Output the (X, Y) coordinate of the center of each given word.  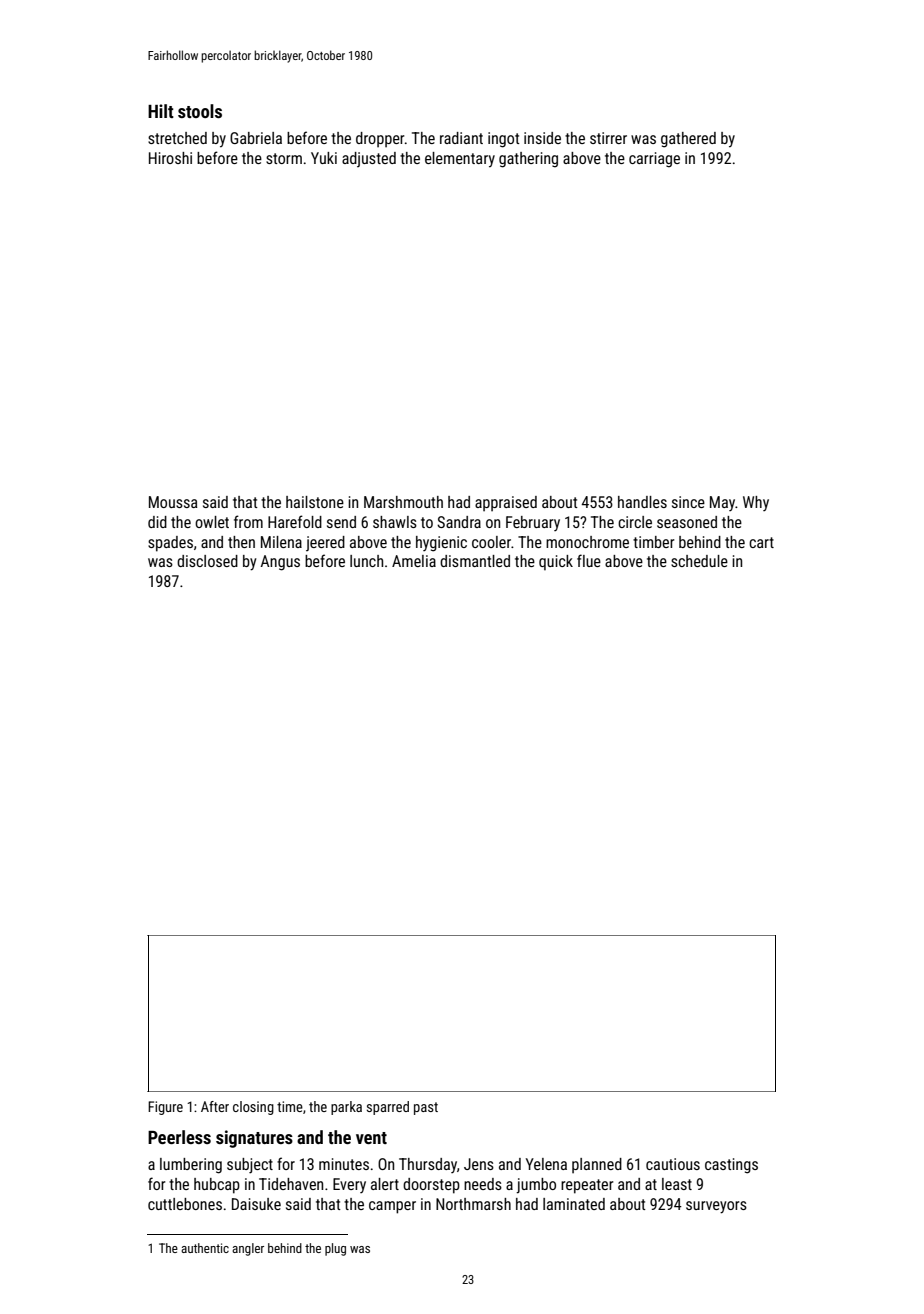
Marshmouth (403, 502)
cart (761, 542)
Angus (280, 563)
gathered (688, 140)
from (248, 521)
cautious (673, 1164)
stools (200, 111)
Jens (479, 1164)
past (426, 1108)
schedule (699, 561)
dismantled (475, 561)
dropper (380, 139)
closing (253, 1108)
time (290, 1106)
